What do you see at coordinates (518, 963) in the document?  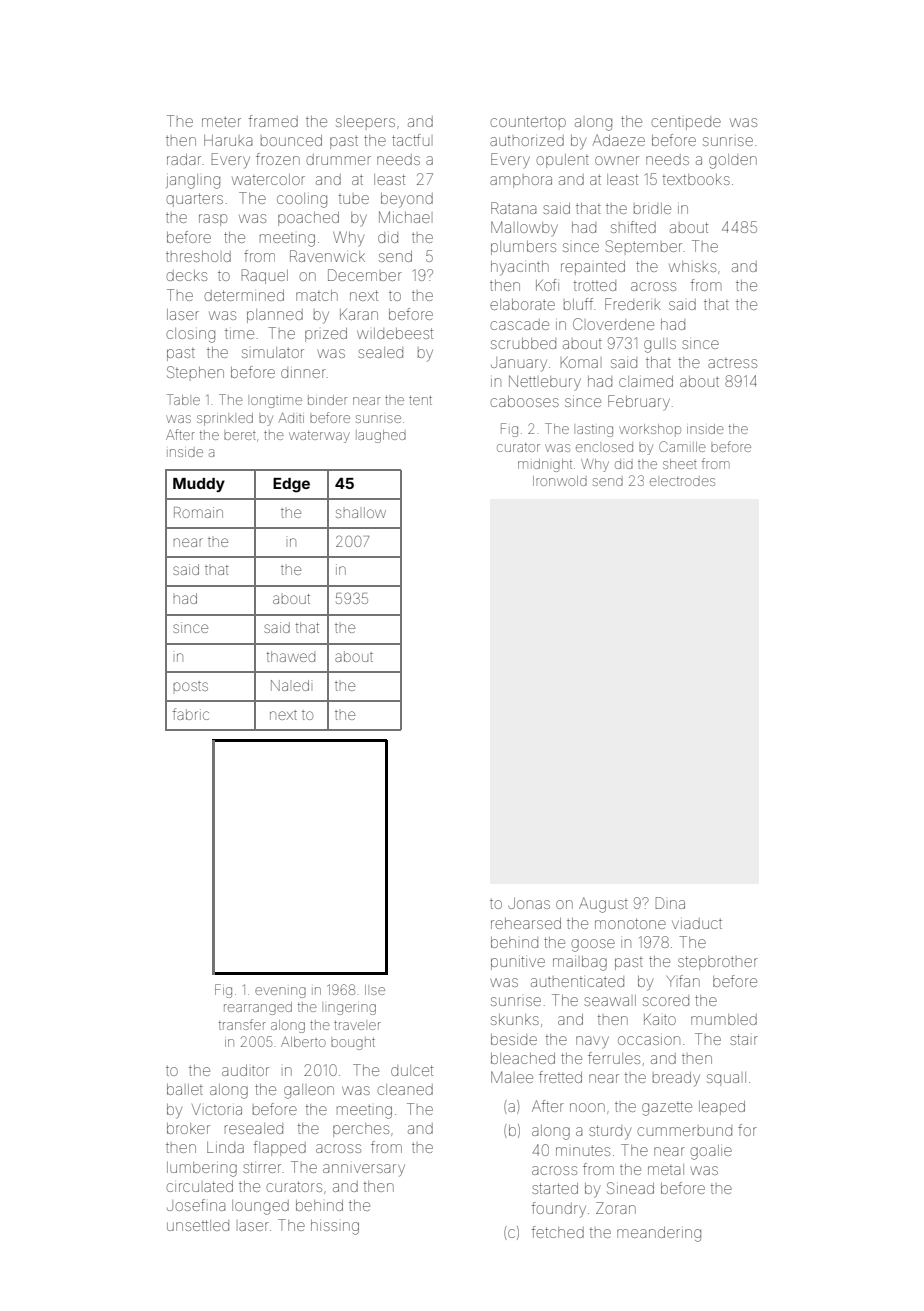 I see `punitive` at bounding box center [518, 963].
